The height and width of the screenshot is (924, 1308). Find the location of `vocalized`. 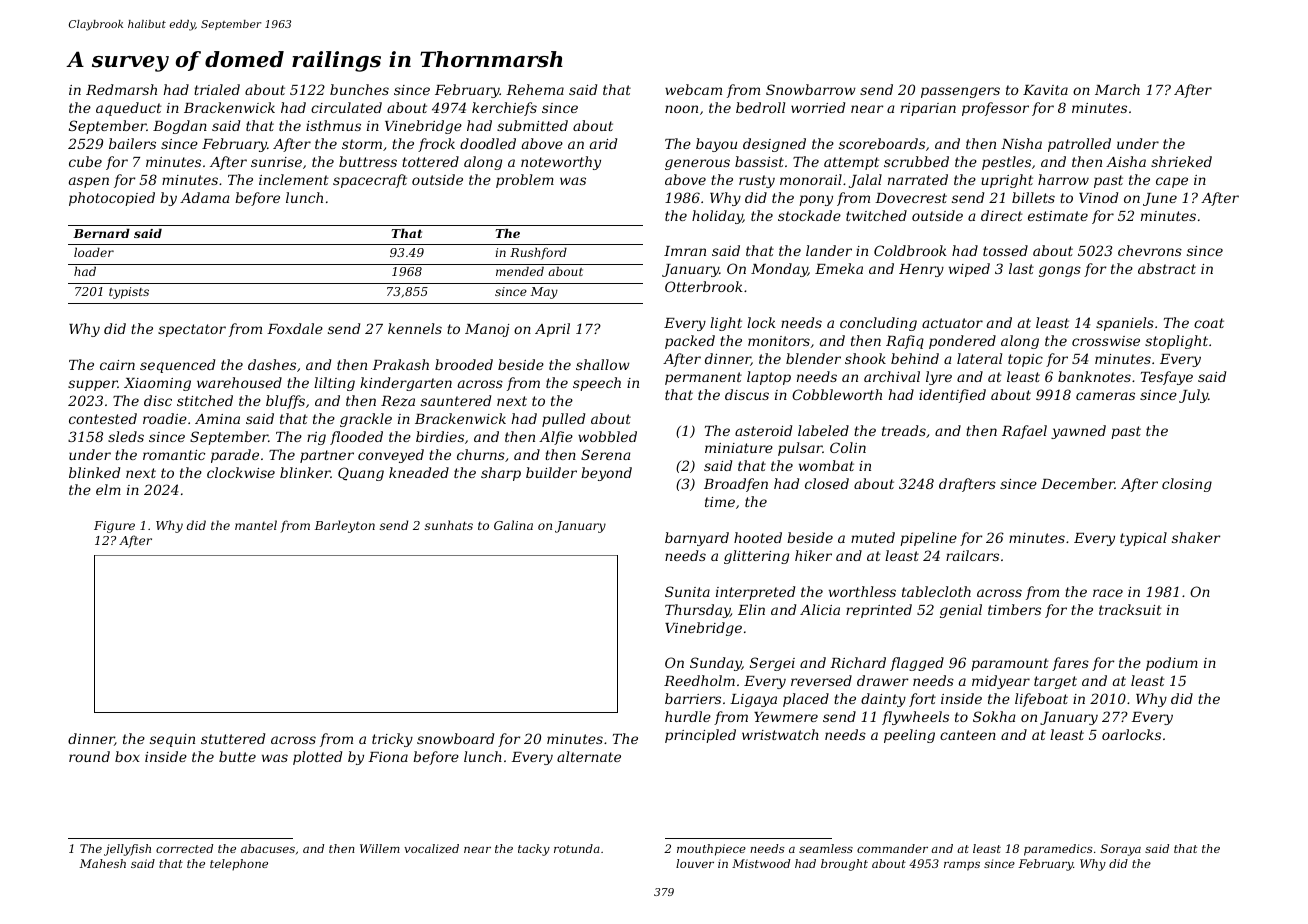

vocalized is located at coordinates (431, 848).
